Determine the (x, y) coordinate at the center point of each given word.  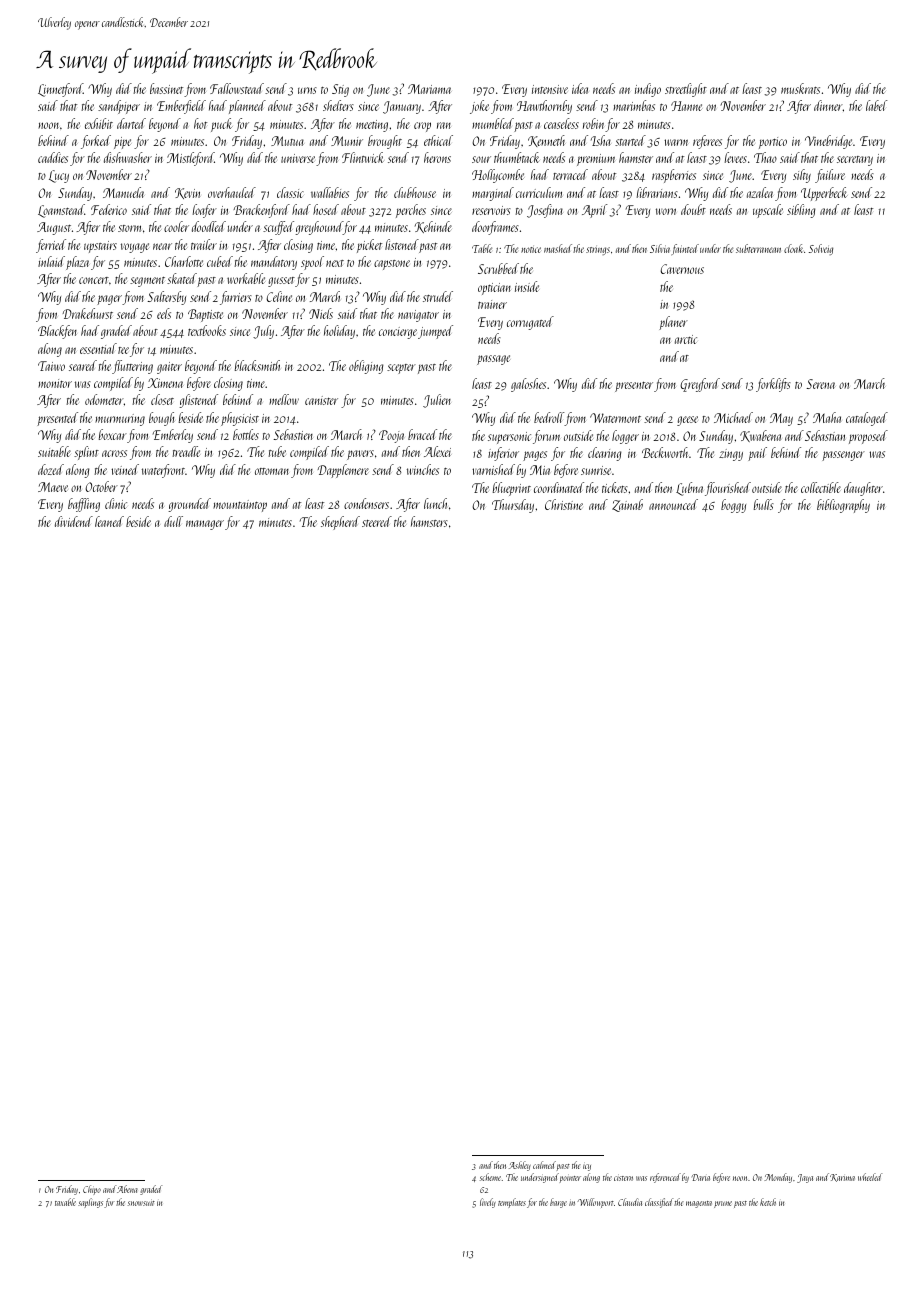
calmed (544, 1165)
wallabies (330, 192)
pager (109, 300)
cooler (176, 226)
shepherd (340, 523)
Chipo (92, 1190)
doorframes (495, 228)
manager (205, 525)
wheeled (870, 1177)
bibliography (843, 506)
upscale (768, 211)
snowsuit (141, 1202)
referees (707, 142)
